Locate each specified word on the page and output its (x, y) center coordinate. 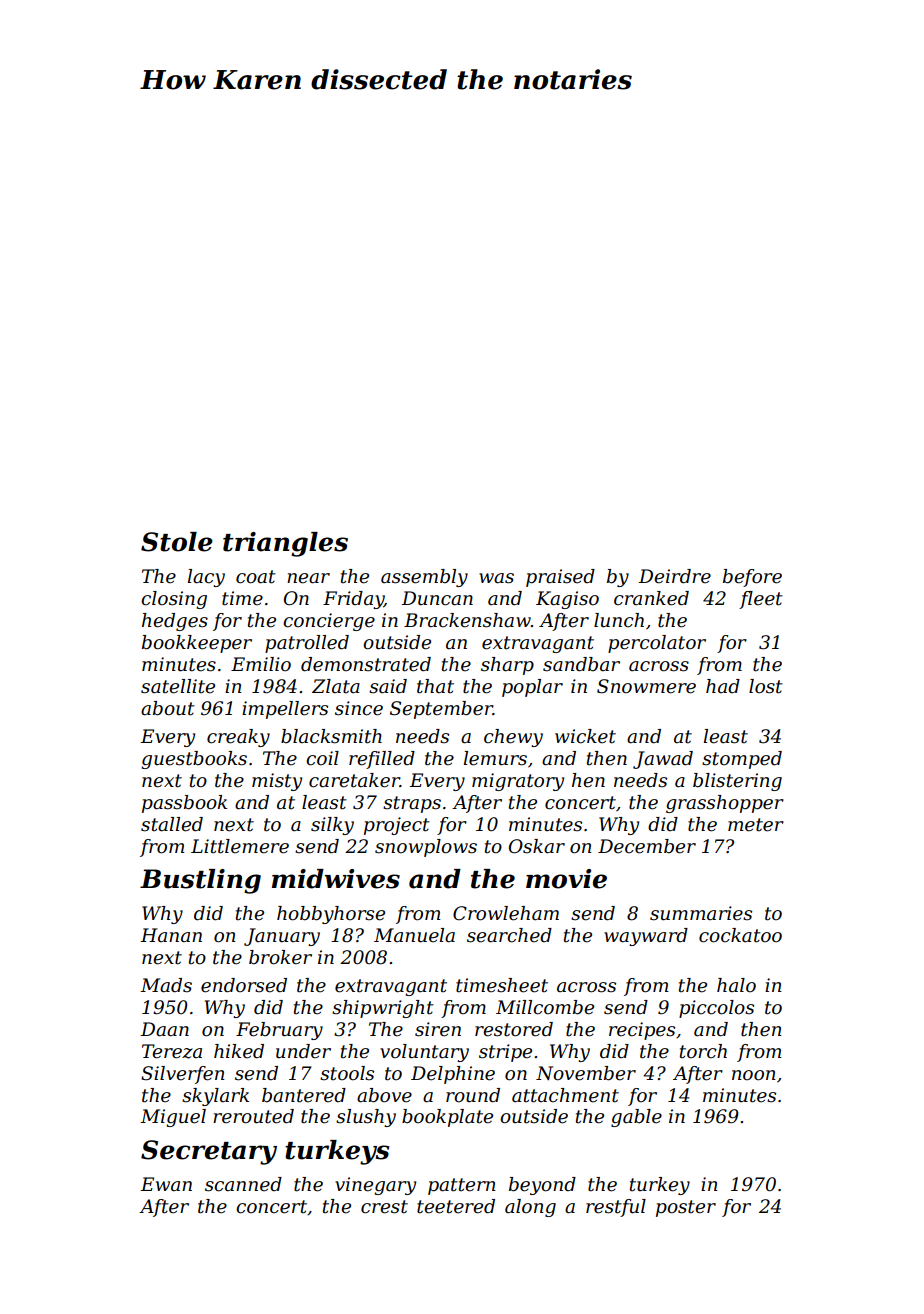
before (752, 578)
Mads (166, 985)
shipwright (383, 1009)
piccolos (716, 1009)
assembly (424, 578)
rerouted (253, 1116)
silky (332, 826)
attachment (565, 1095)
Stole (177, 542)
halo (736, 985)
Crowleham (506, 913)
